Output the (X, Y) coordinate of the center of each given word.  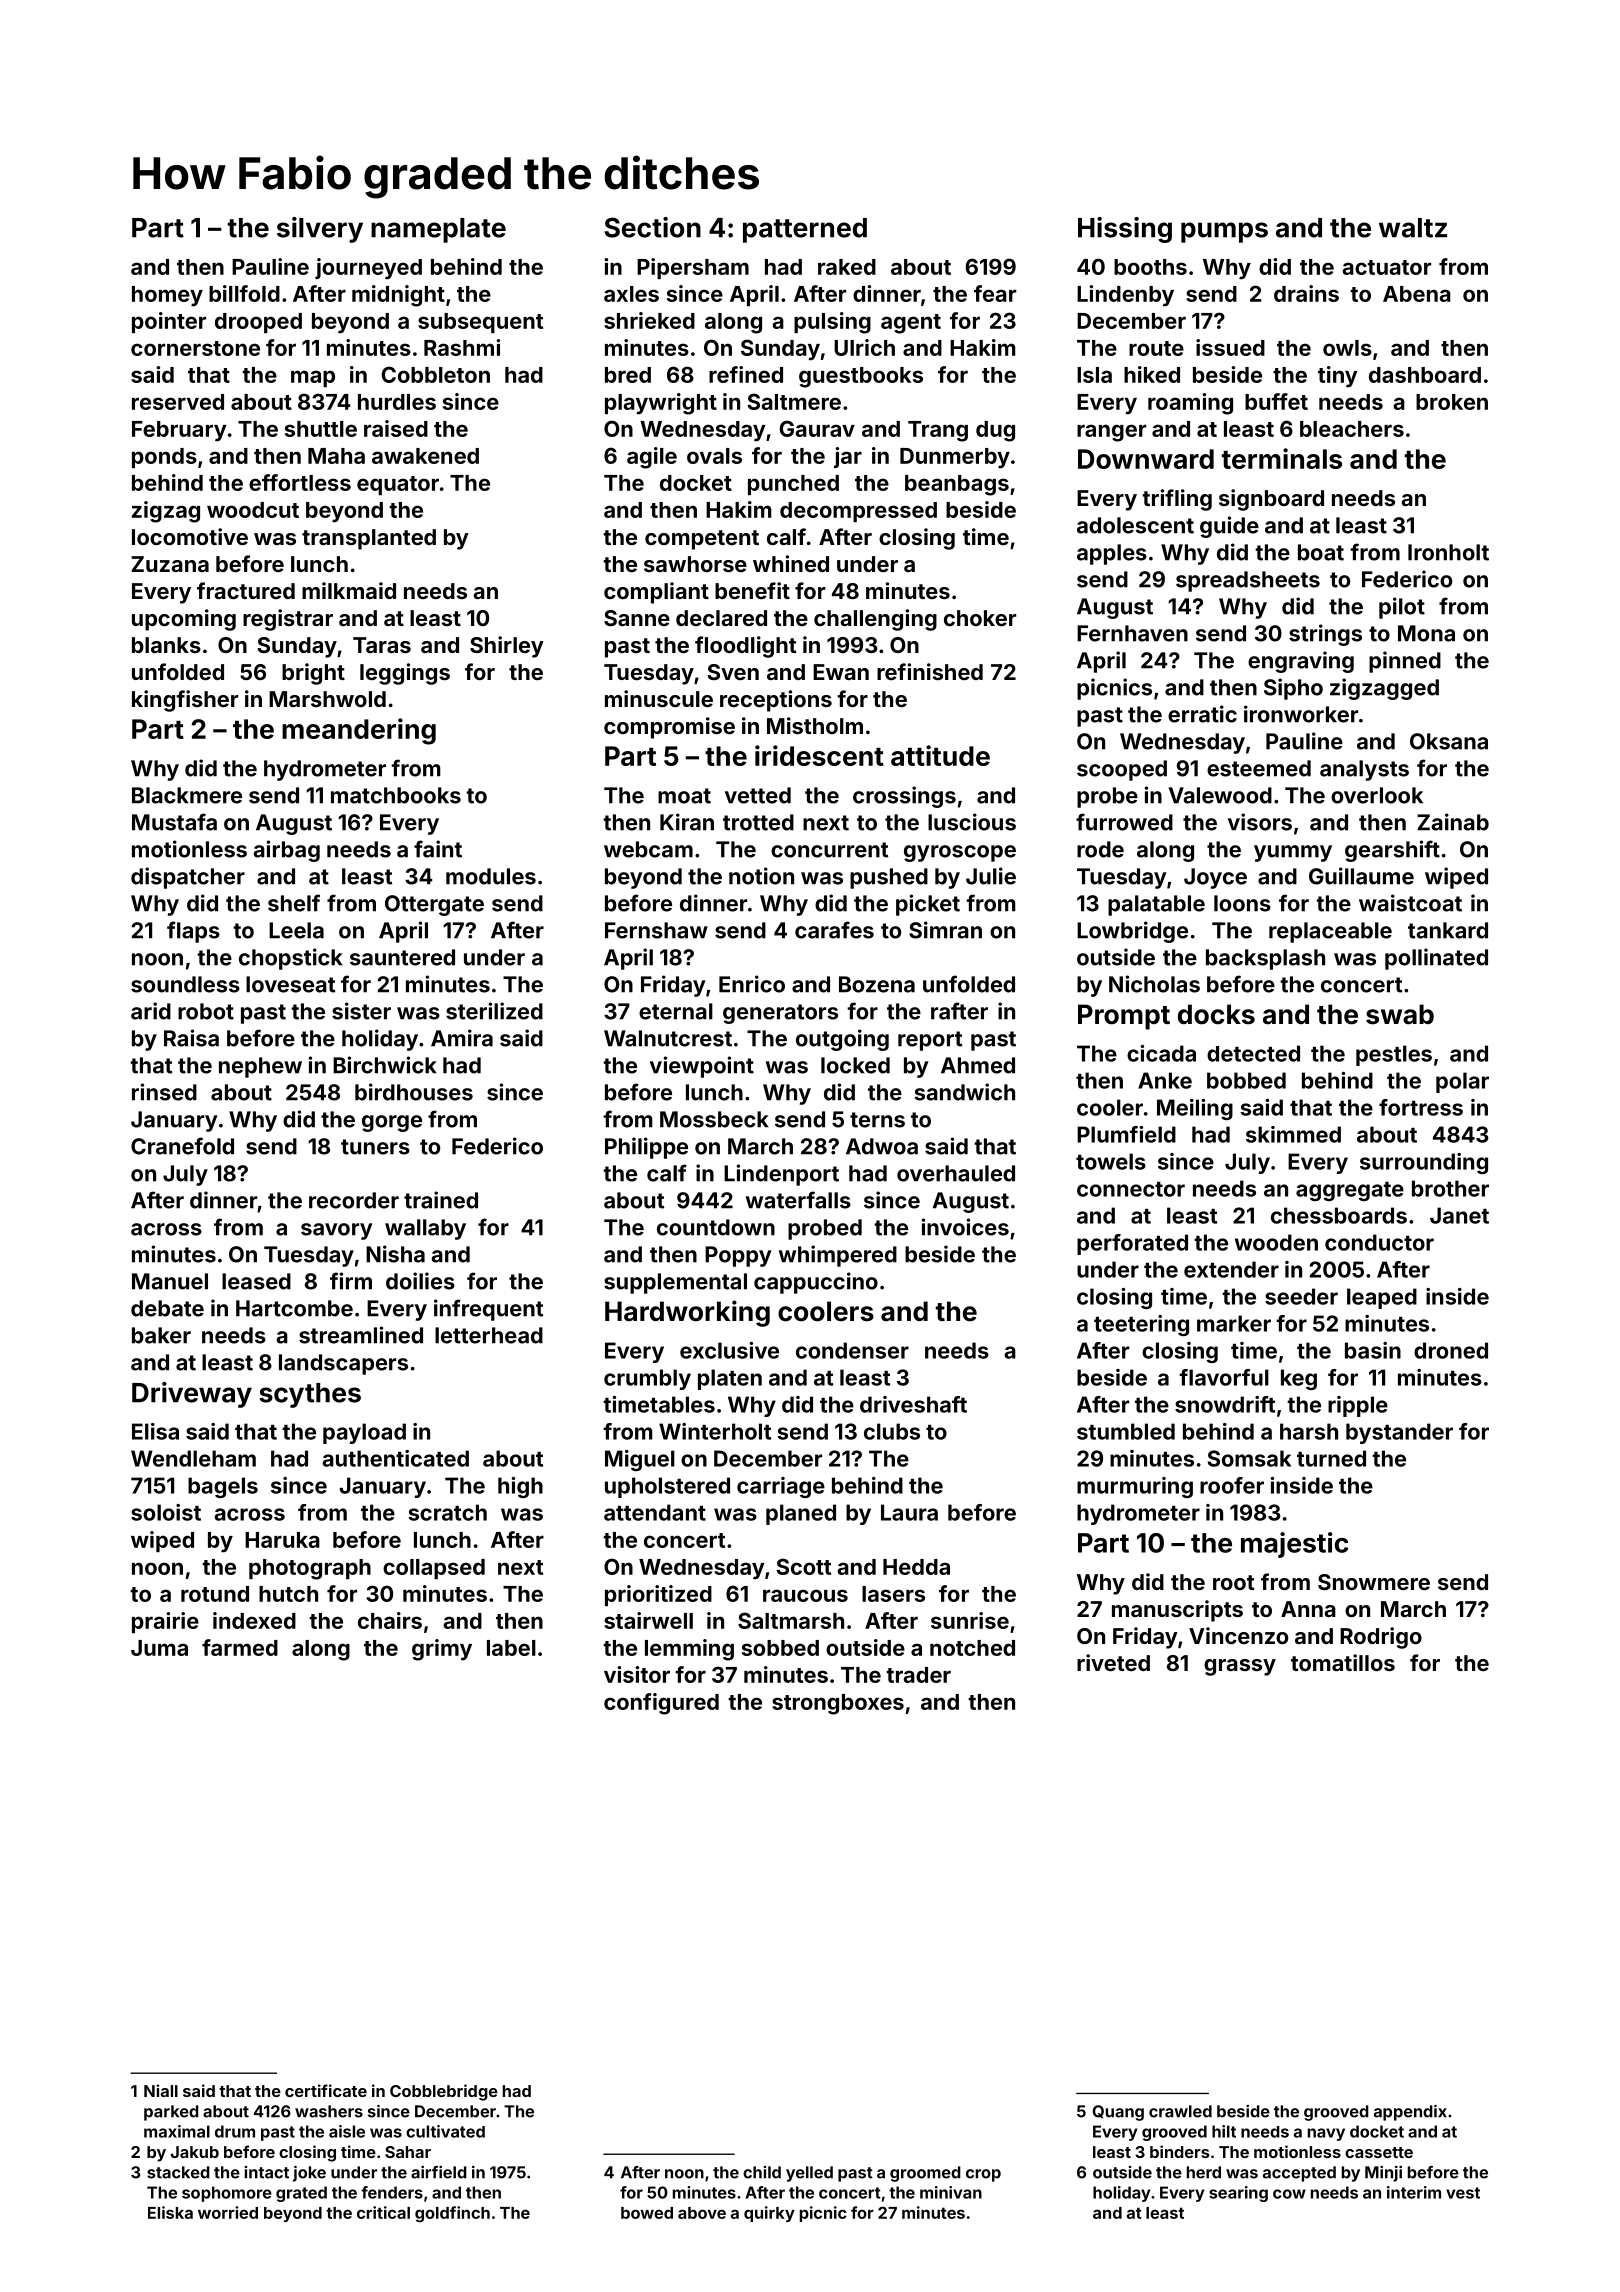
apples (1112, 554)
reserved (178, 402)
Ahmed (978, 1065)
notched (972, 1648)
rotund (215, 1594)
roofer (1232, 1485)
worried (228, 2212)
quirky (769, 2214)
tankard (1448, 930)
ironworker (1301, 714)
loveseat (290, 984)
